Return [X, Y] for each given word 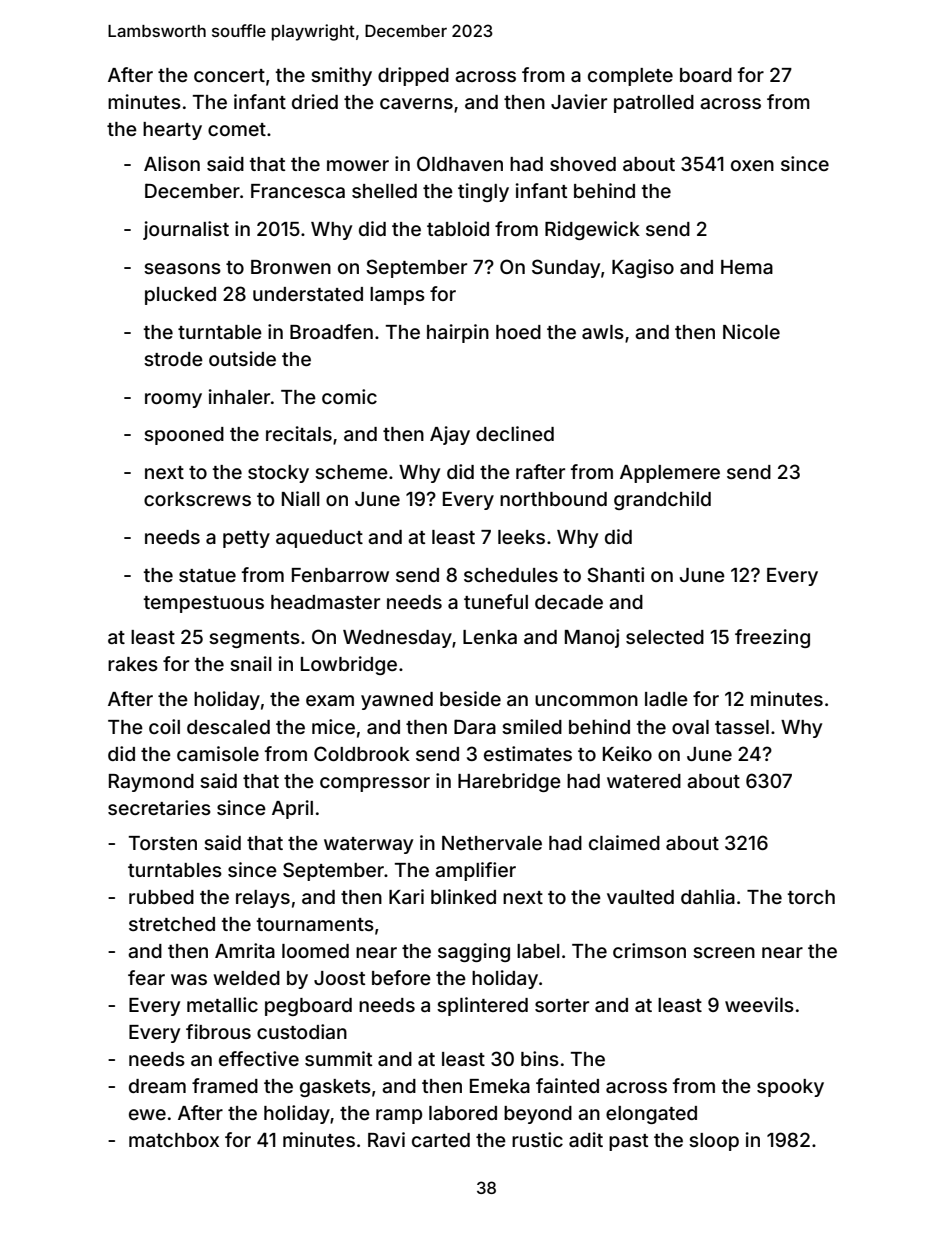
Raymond [151, 783]
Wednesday [397, 639]
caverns [416, 103]
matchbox [174, 1140]
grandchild [662, 500]
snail [251, 663]
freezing [772, 638]
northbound [553, 499]
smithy [341, 76]
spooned [184, 436]
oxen [752, 165]
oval [690, 727]
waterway [368, 845]
